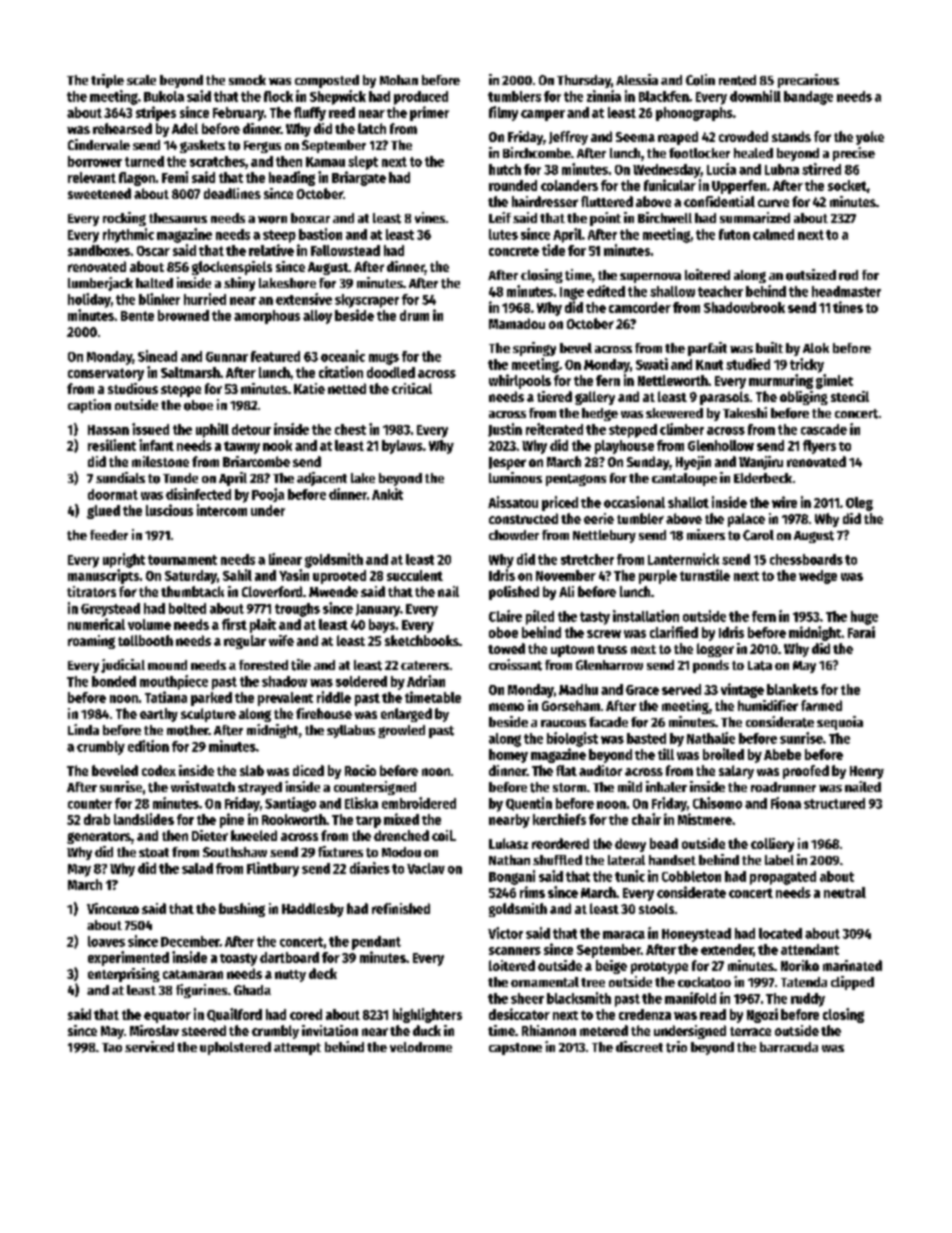  What do you see at coordinates (164, 96) in the screenshot?
I see `Bukola` at bounding box center [164, 96].
